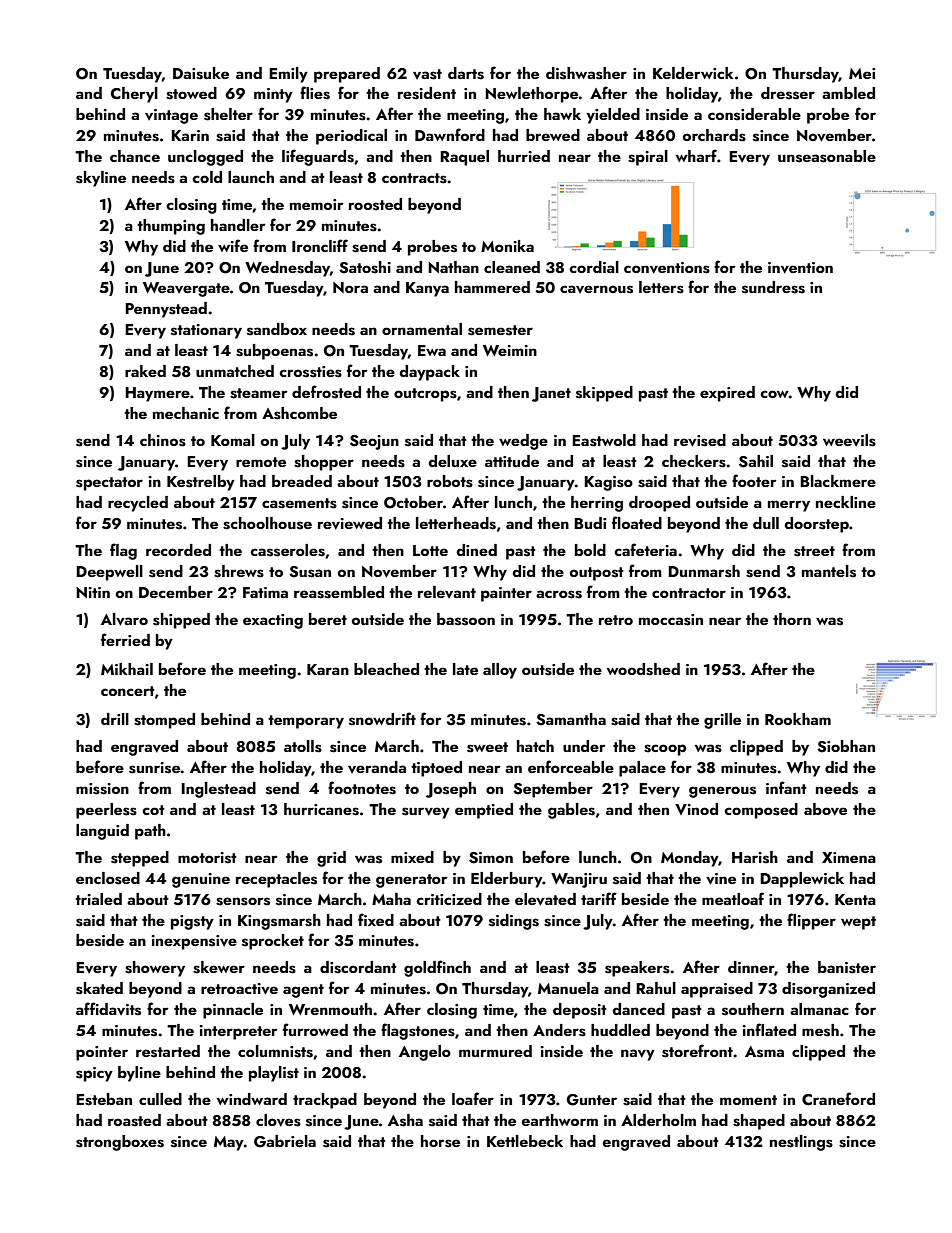  What do you see at coordinates (374, 442) in the screenshot?
I see `Seojun` at bounding box center [374, 442].
